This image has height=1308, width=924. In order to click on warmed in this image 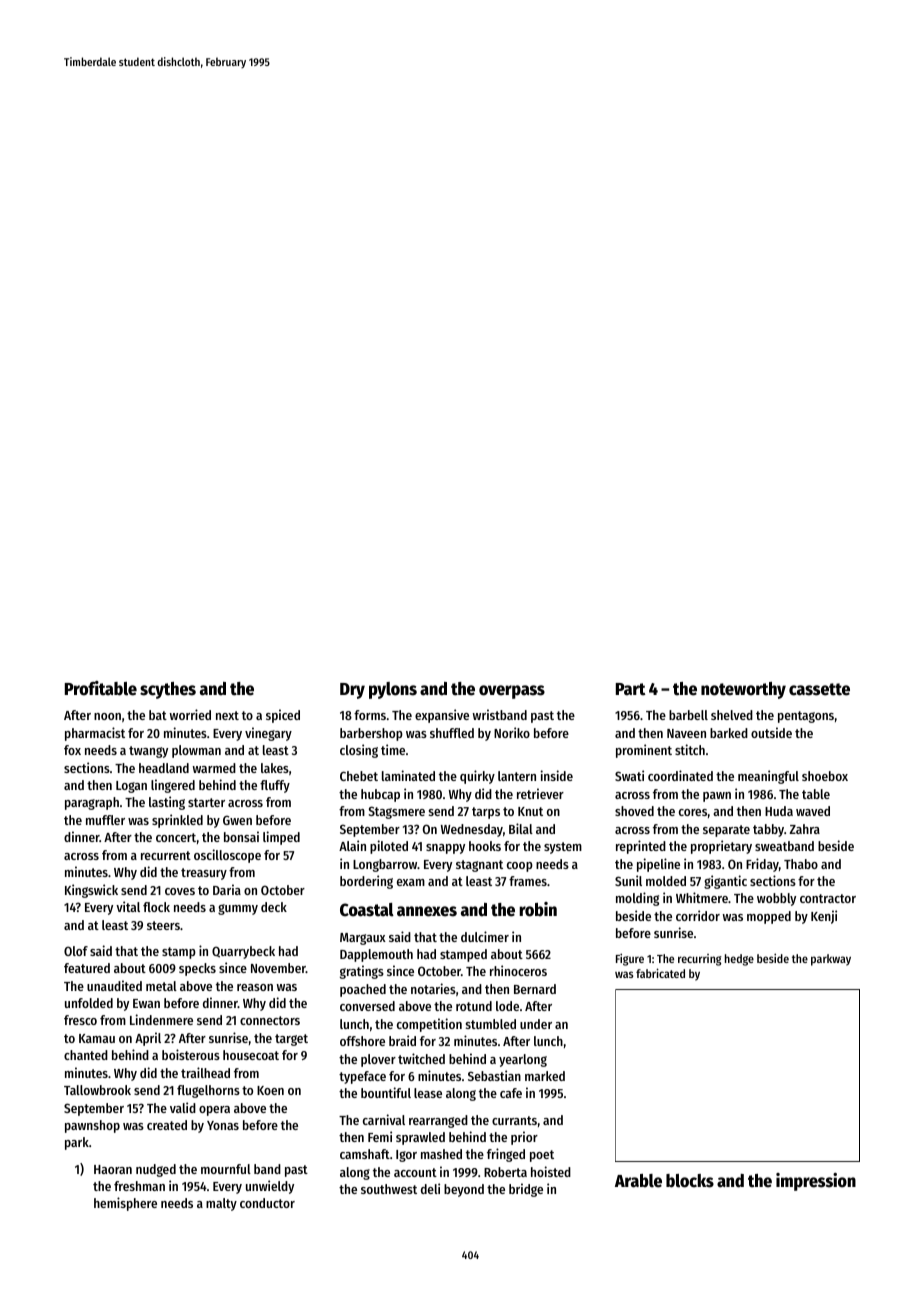, I will do `click(214, 768)`.
